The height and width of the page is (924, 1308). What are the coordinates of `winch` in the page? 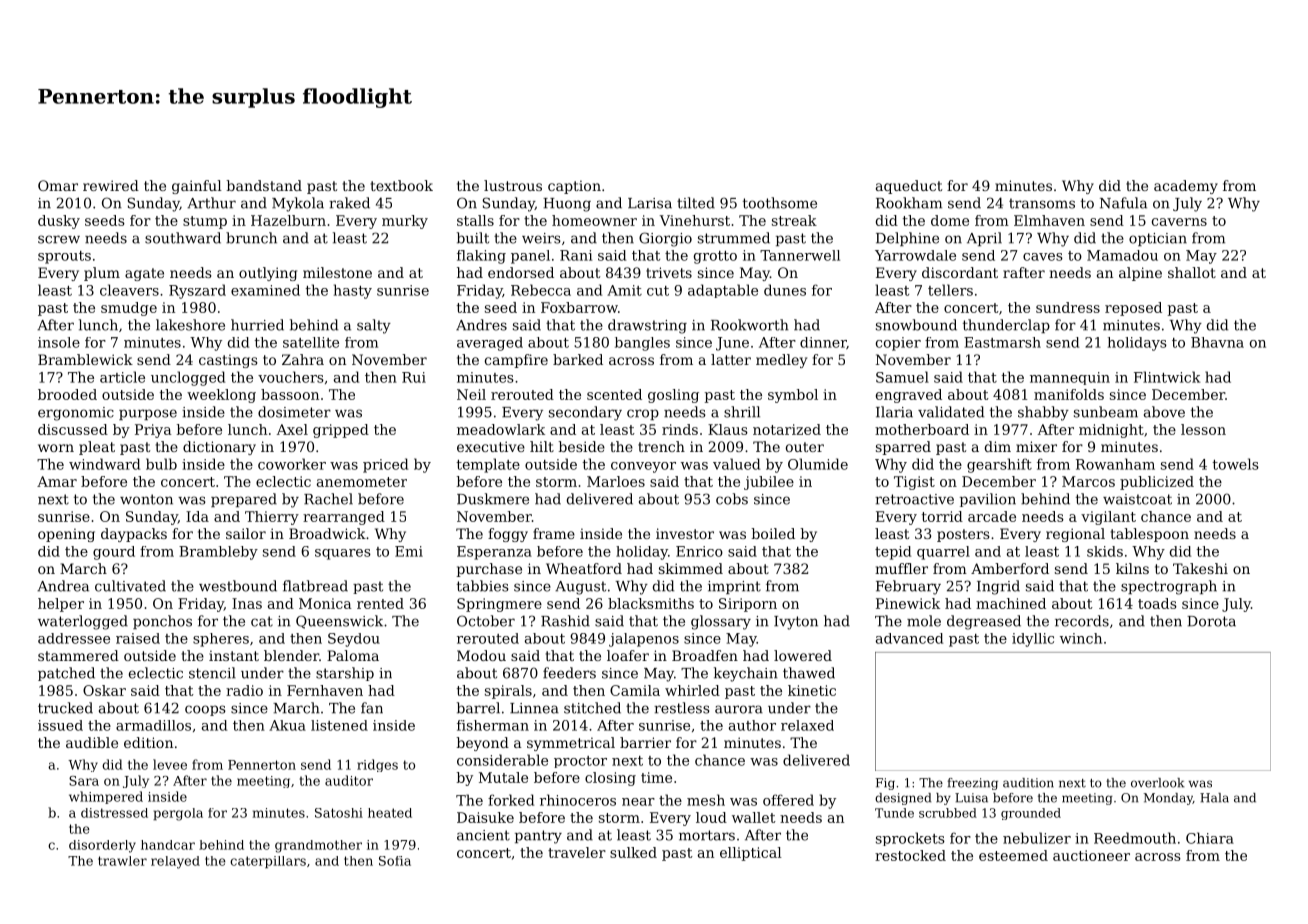 It's located at (1081, 638).
